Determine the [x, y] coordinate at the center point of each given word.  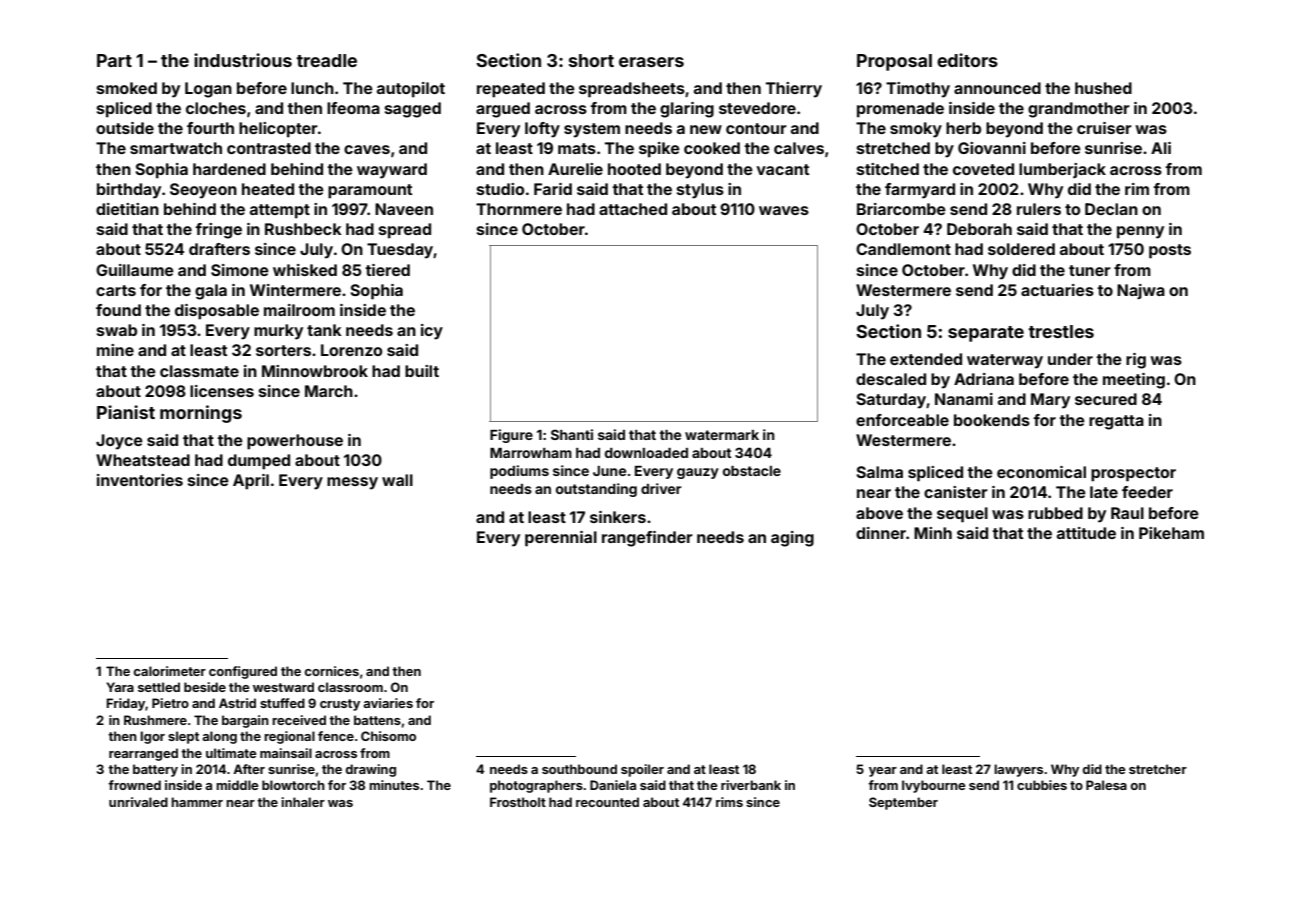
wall [397, 480]
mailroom [299, 310]
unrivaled [138, 802]
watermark [722, 435]
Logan [208, 90]
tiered [387, 270]
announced [997, 88]
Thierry [794, 90]
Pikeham [1171, 533]
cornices [332, 671]
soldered [1021, 249]
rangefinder [647, 539]
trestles [1061, 331]
